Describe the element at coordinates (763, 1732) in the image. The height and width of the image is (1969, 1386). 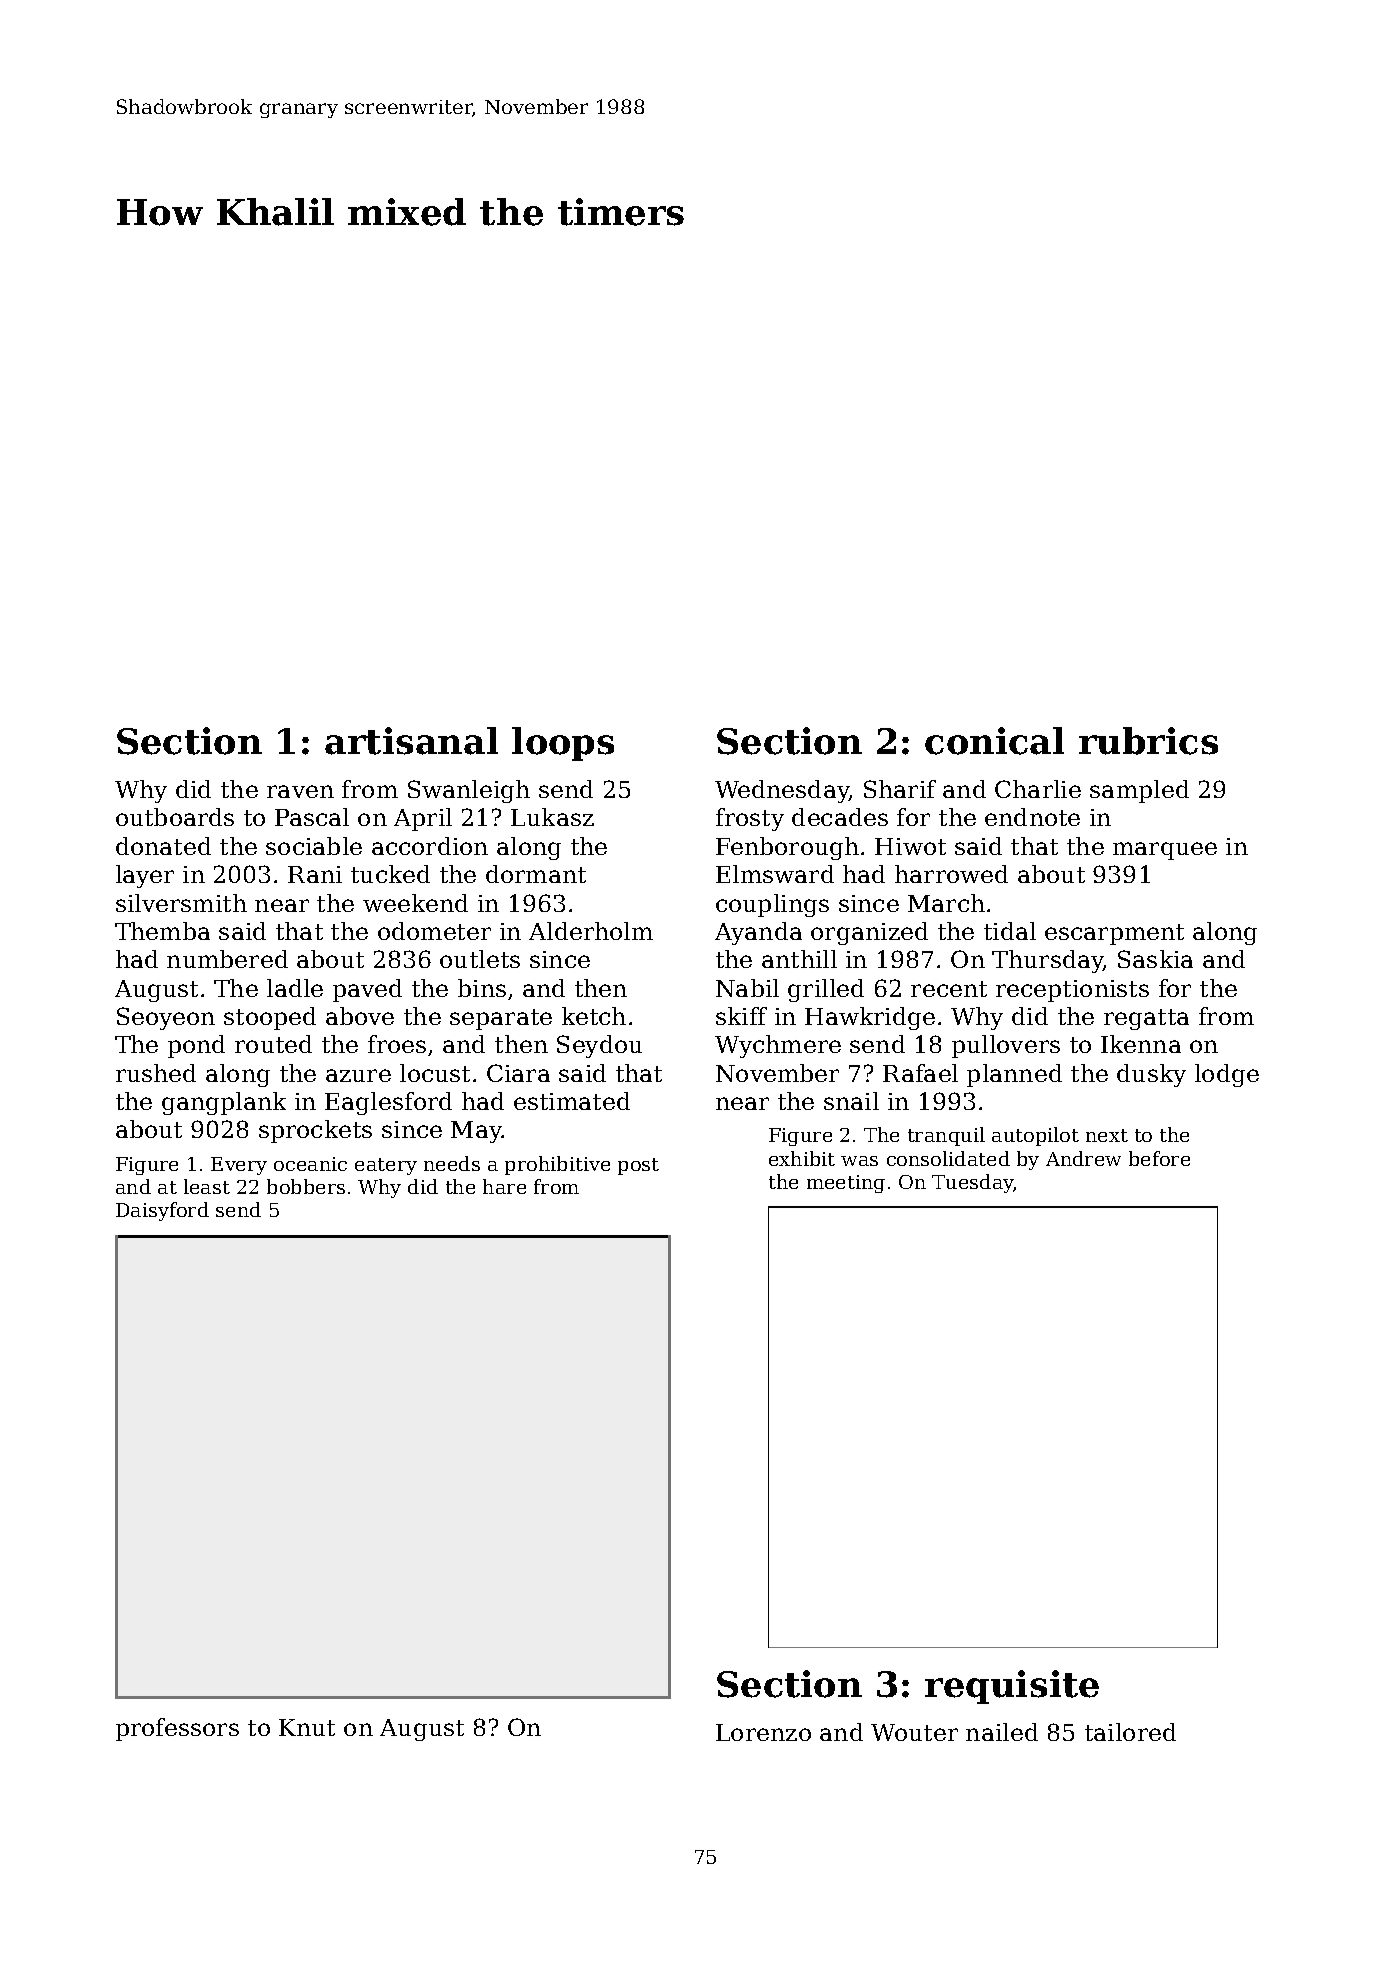
I see `Lorenzo` at that location.
